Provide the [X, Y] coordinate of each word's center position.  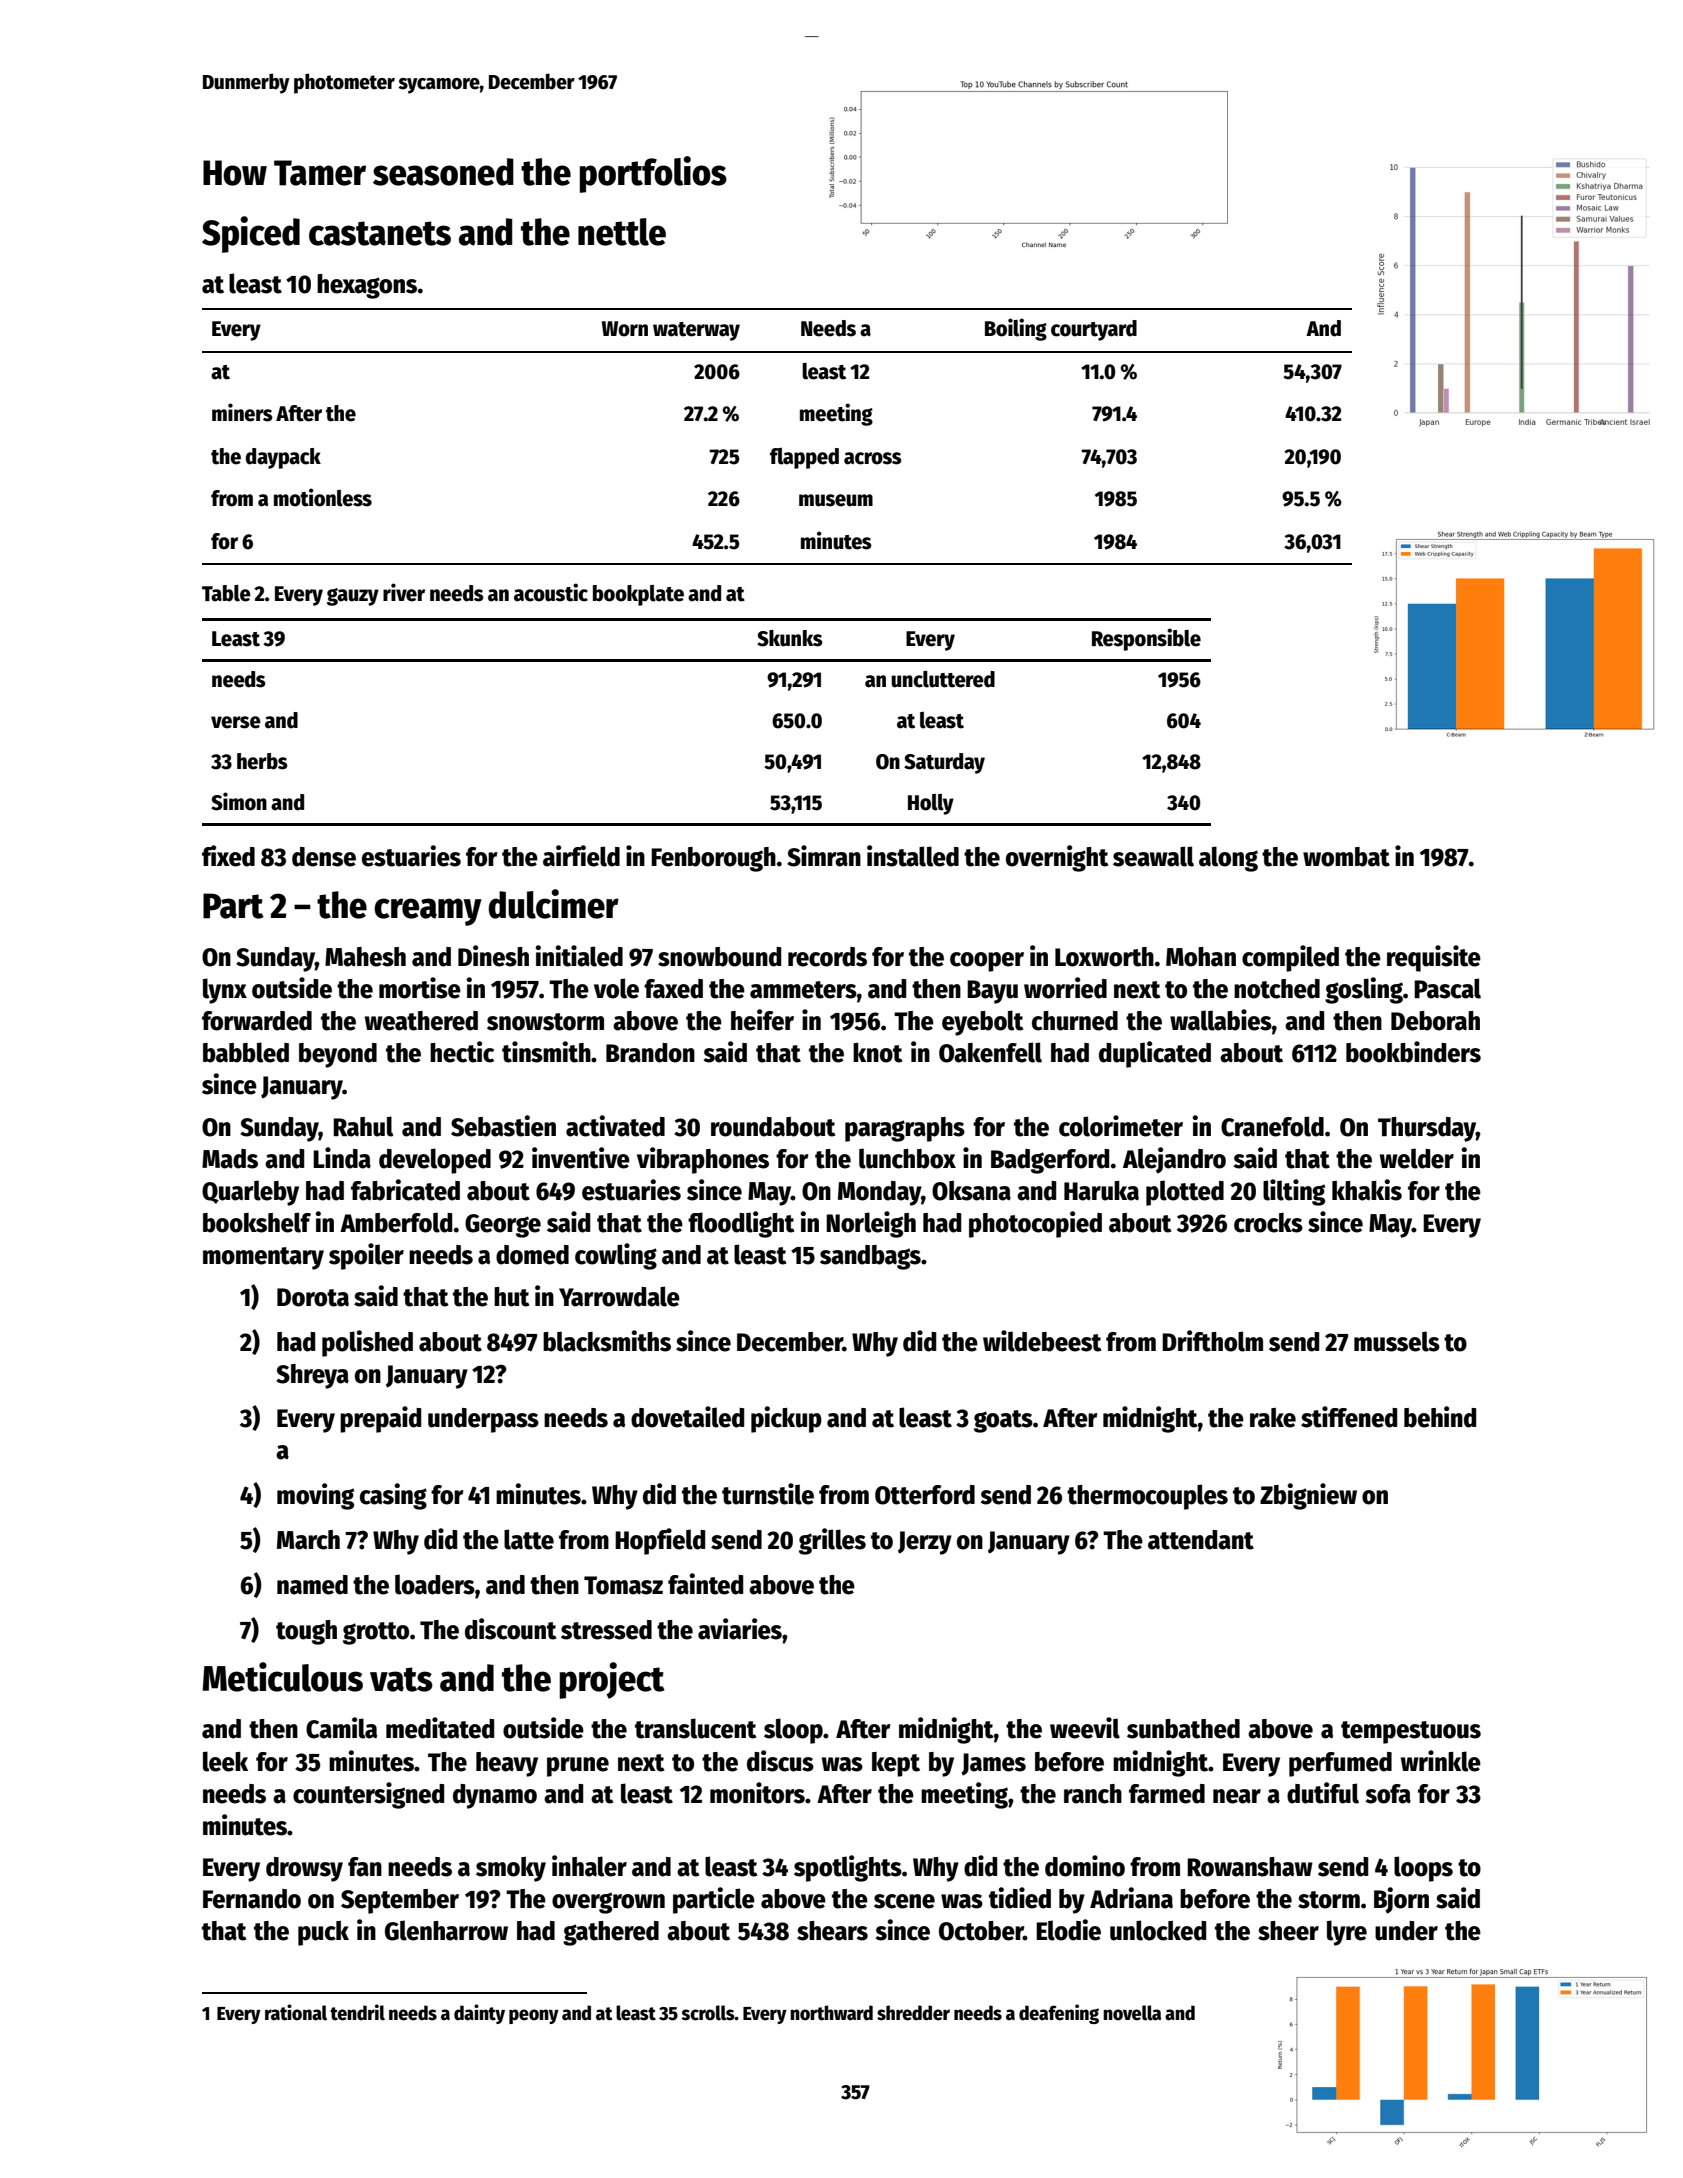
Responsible [1146, 639]
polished [367, 1343]
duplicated [1155, 1054]
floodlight [741, 1224]
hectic [462, 1052]
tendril [357, 2012]
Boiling [1016, 329]
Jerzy [925, 1543]
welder [1417, 1158]
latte [529, 1539]
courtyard [1094, 330]
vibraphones [703, 1160]
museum [836, 500]
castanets [380, 233]
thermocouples [1147, 1497]
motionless [323, 497]
